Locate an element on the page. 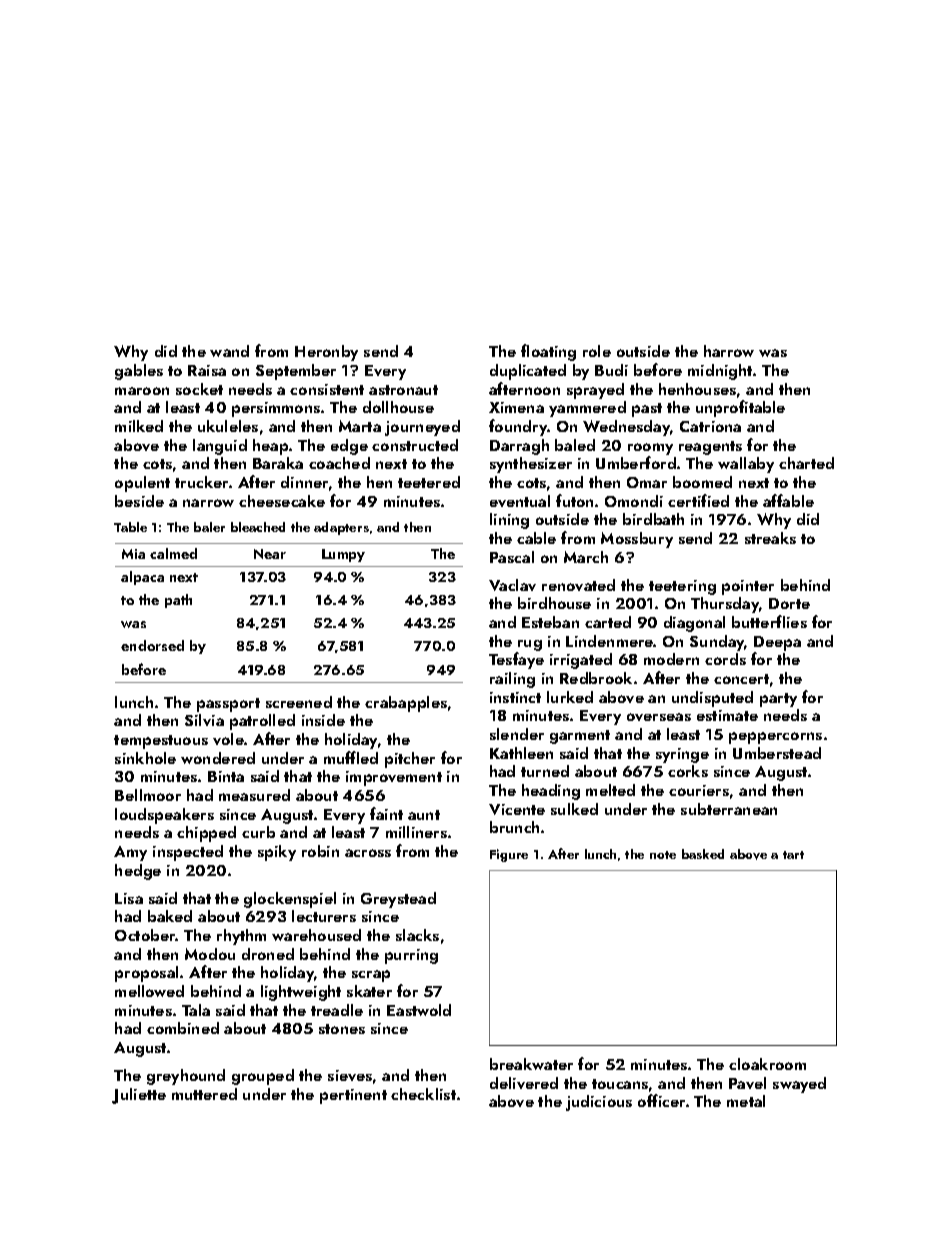  Lumpy is located at coordinates (343, 555).
